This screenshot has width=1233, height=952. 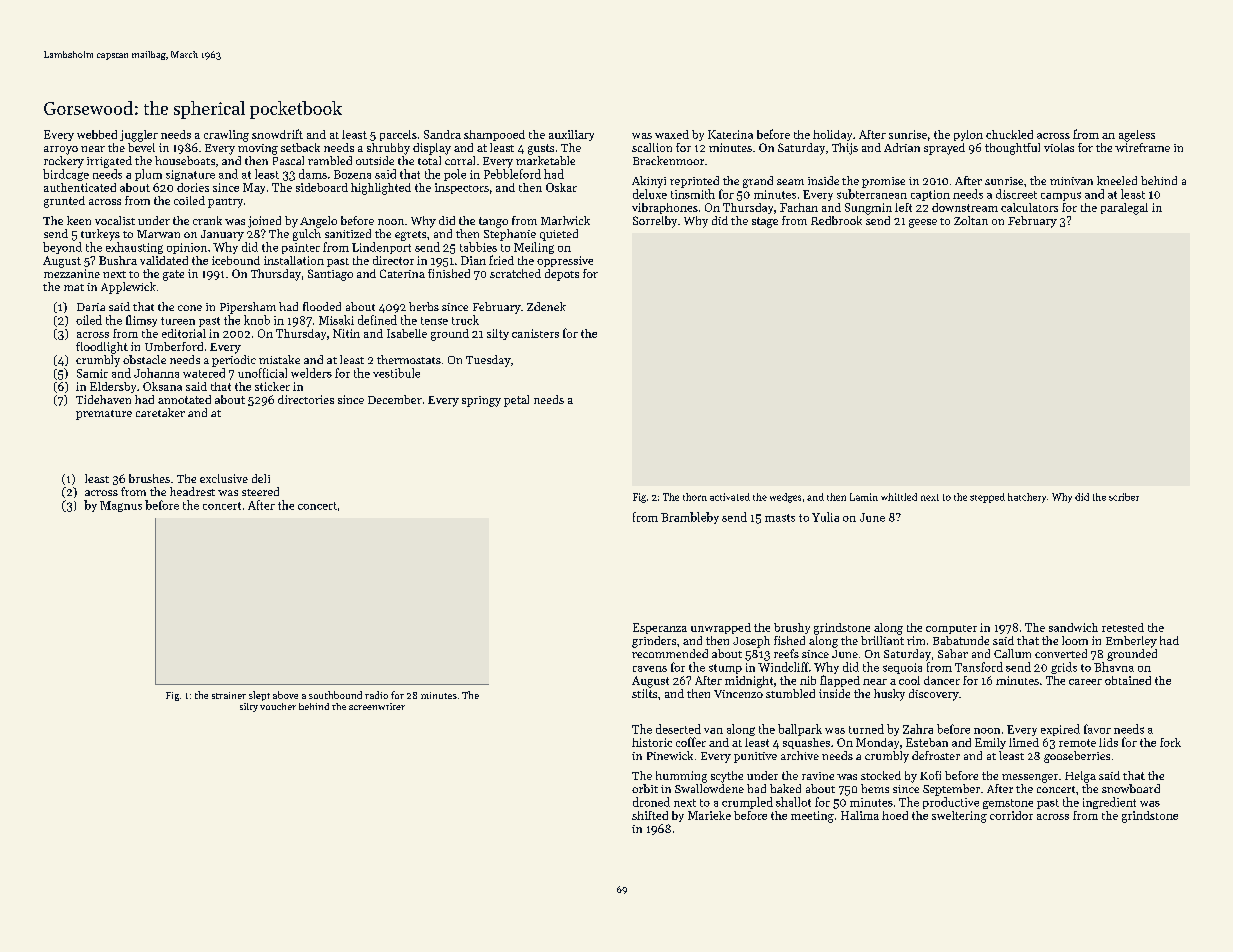 What do you see at coordinates (262, 373) in the screenshot?
I see `unofficial` at bounding box center [262, 373].
